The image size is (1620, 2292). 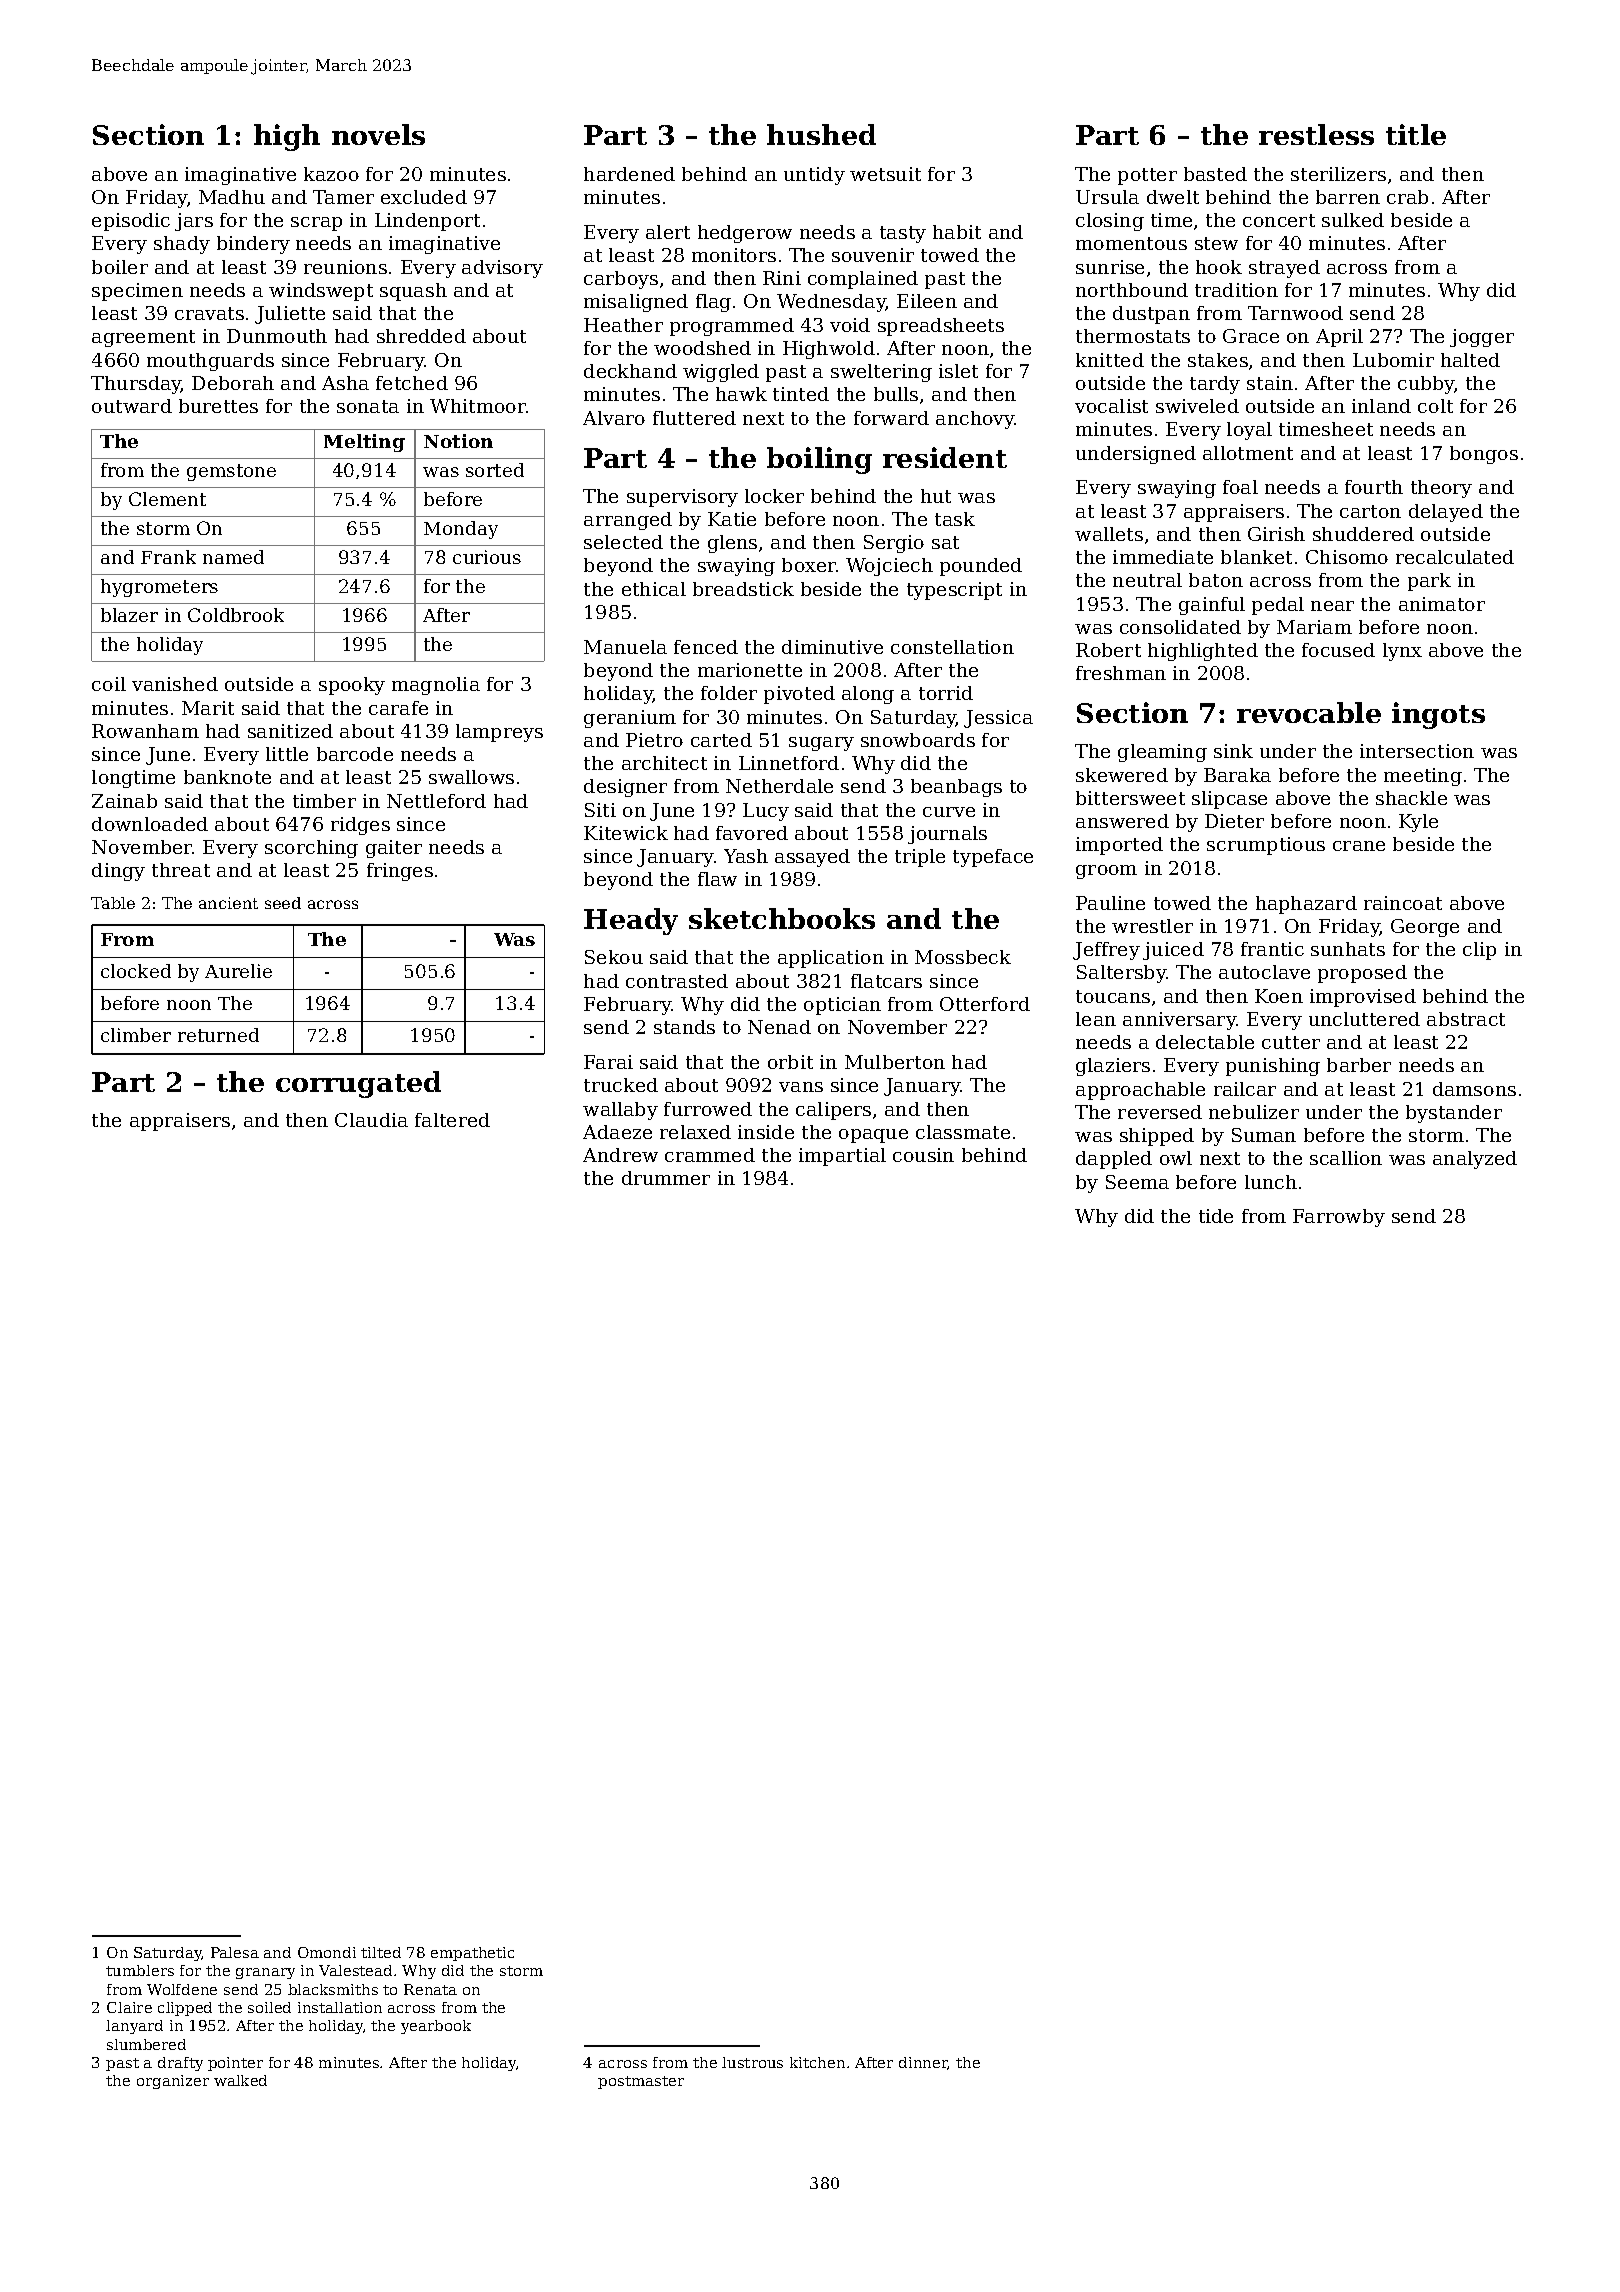 I want to click on burettes, so click(x=218, y=406).
